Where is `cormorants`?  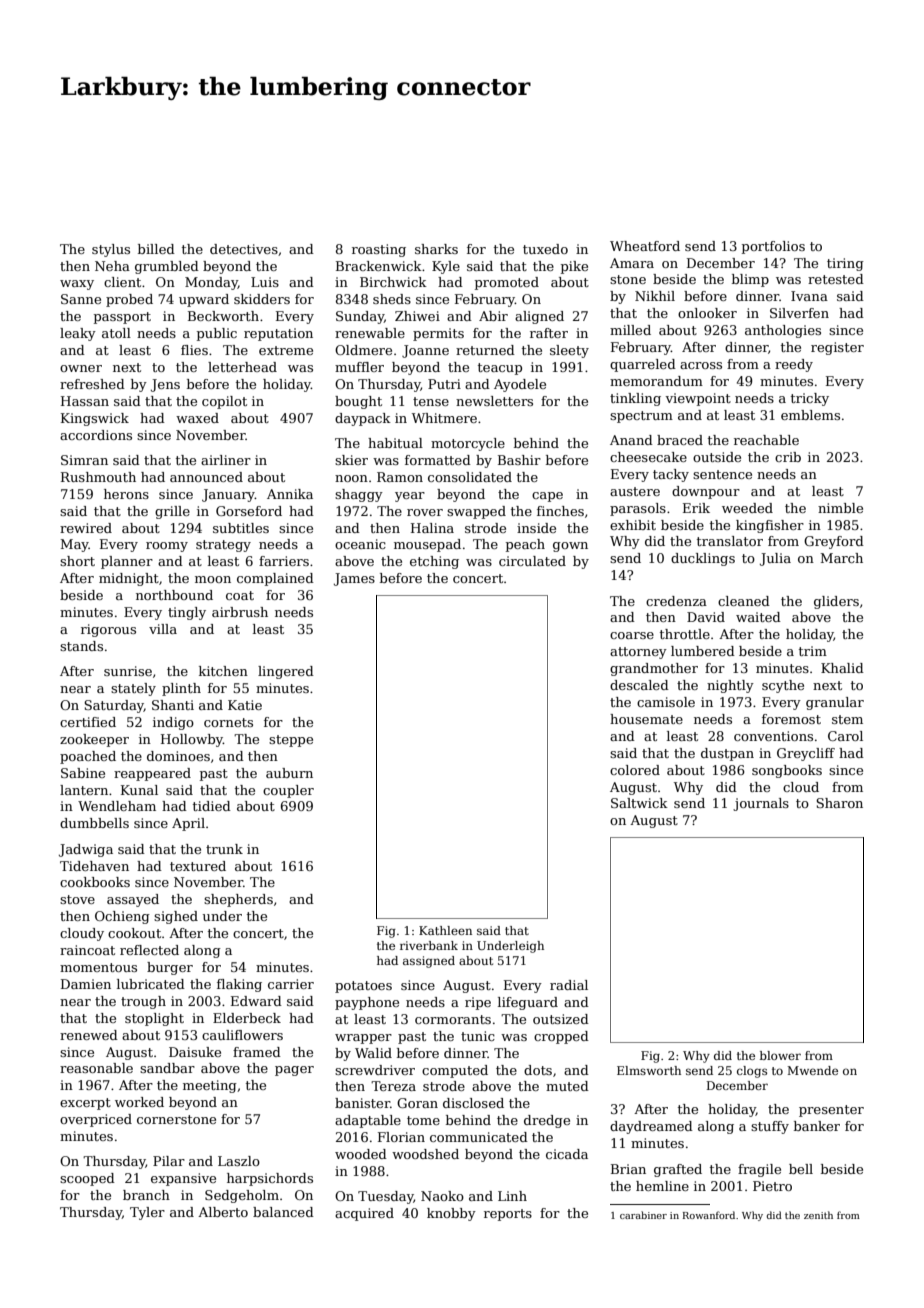
cormorants is located at coordinates (453, 1019).
